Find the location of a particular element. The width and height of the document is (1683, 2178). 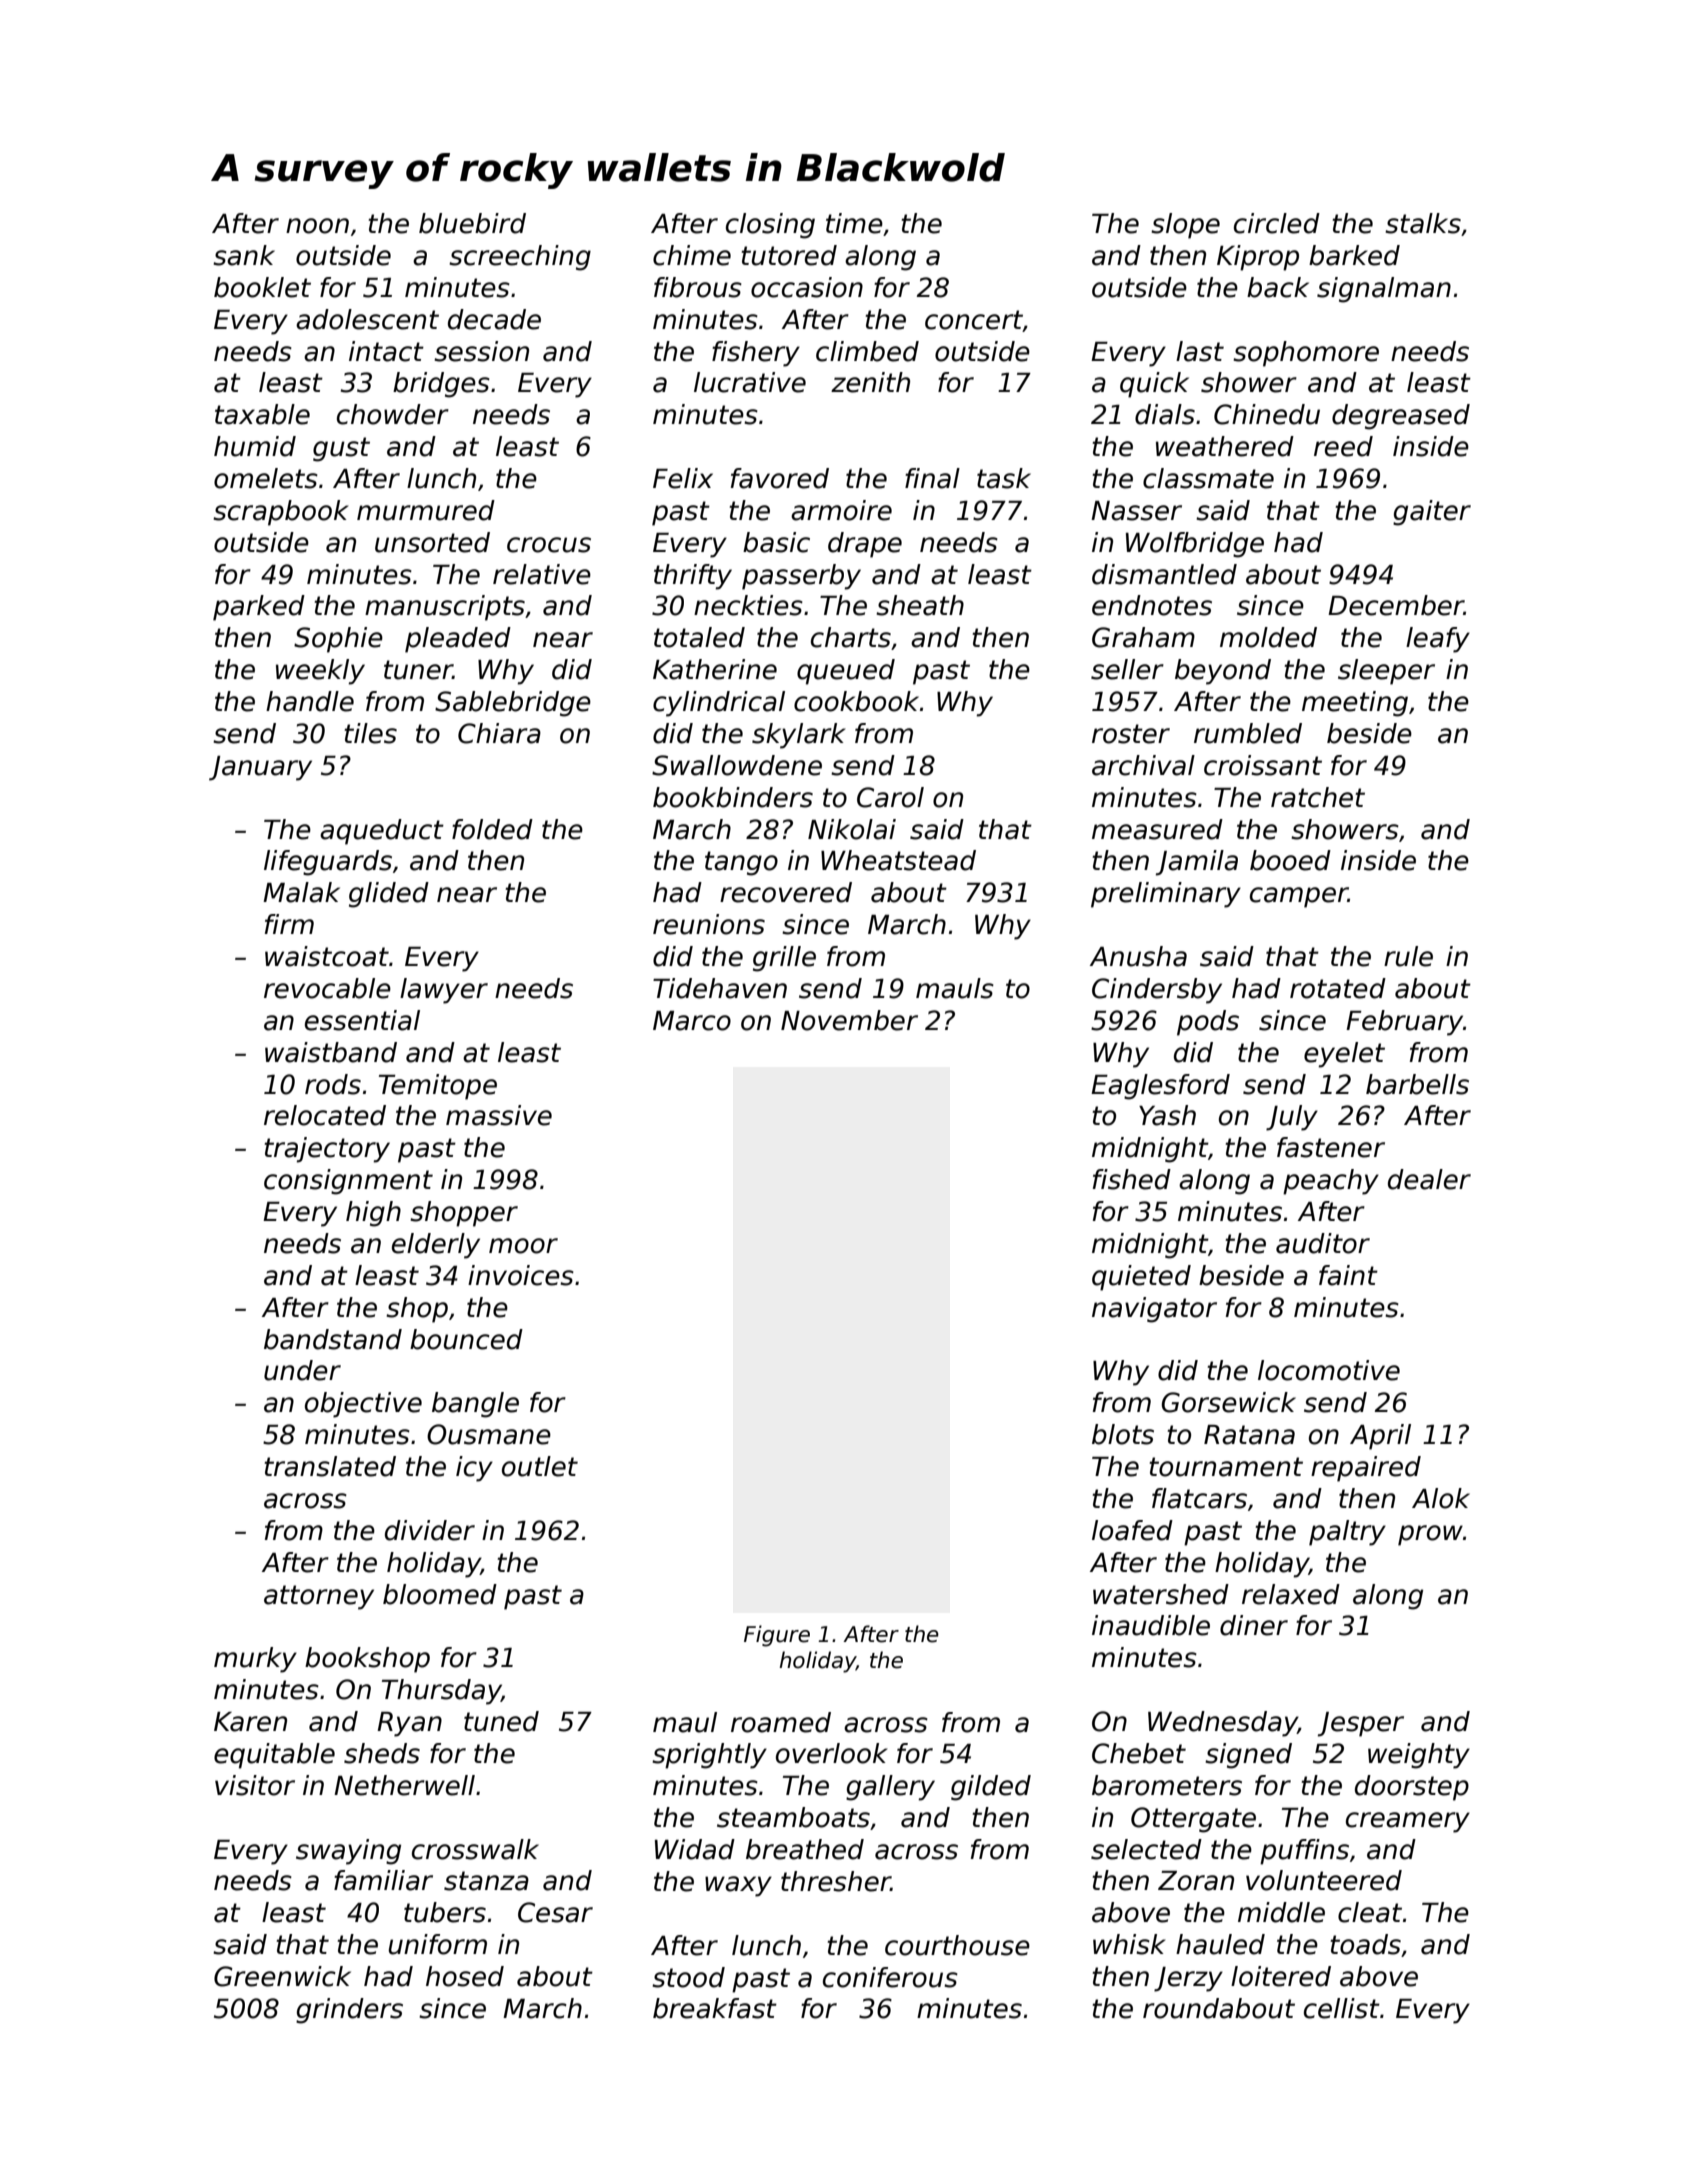

charts is located at coordinates (851, 637).
